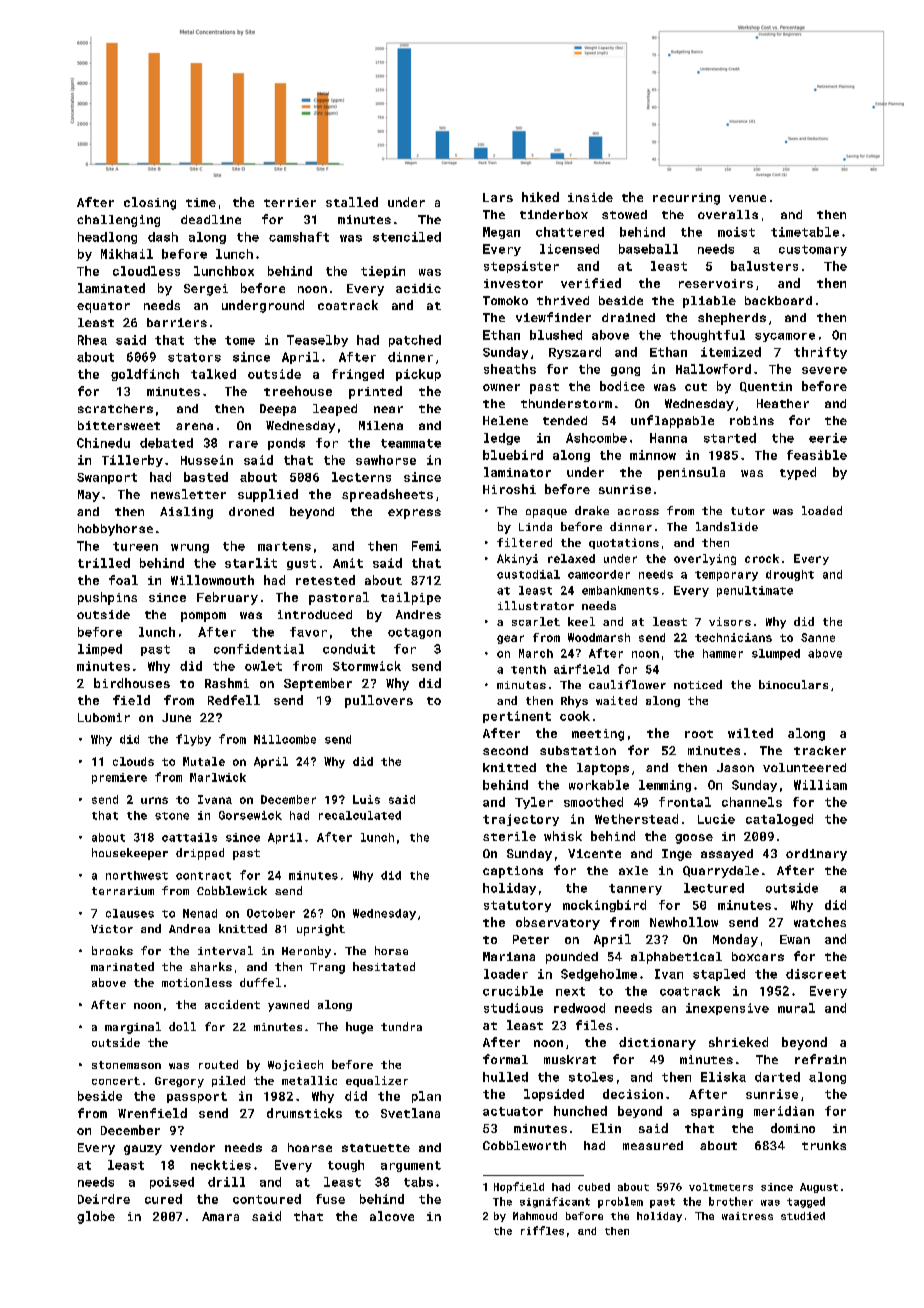 The height and width of the screenshot is (1308, 924). I want to click on huge, so click(359, 1028).
